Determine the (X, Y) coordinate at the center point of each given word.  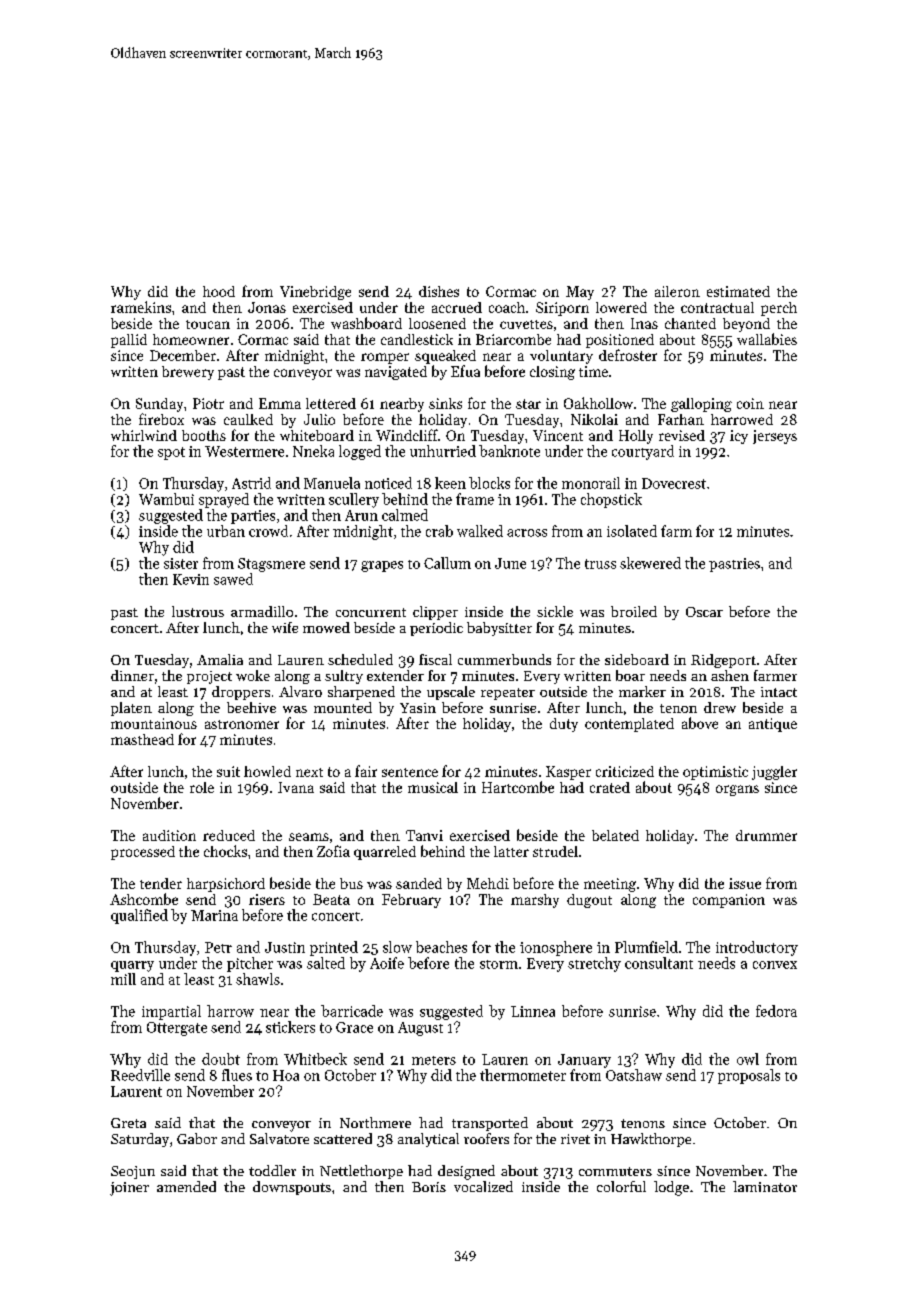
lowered (621, 307)
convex (775, 965)
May (580, 293)
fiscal (435, 659)
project (209, 677)
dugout (589, 901)
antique (773, 725)
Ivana (296, 787)
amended (186, 1186)
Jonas (267, 307)
